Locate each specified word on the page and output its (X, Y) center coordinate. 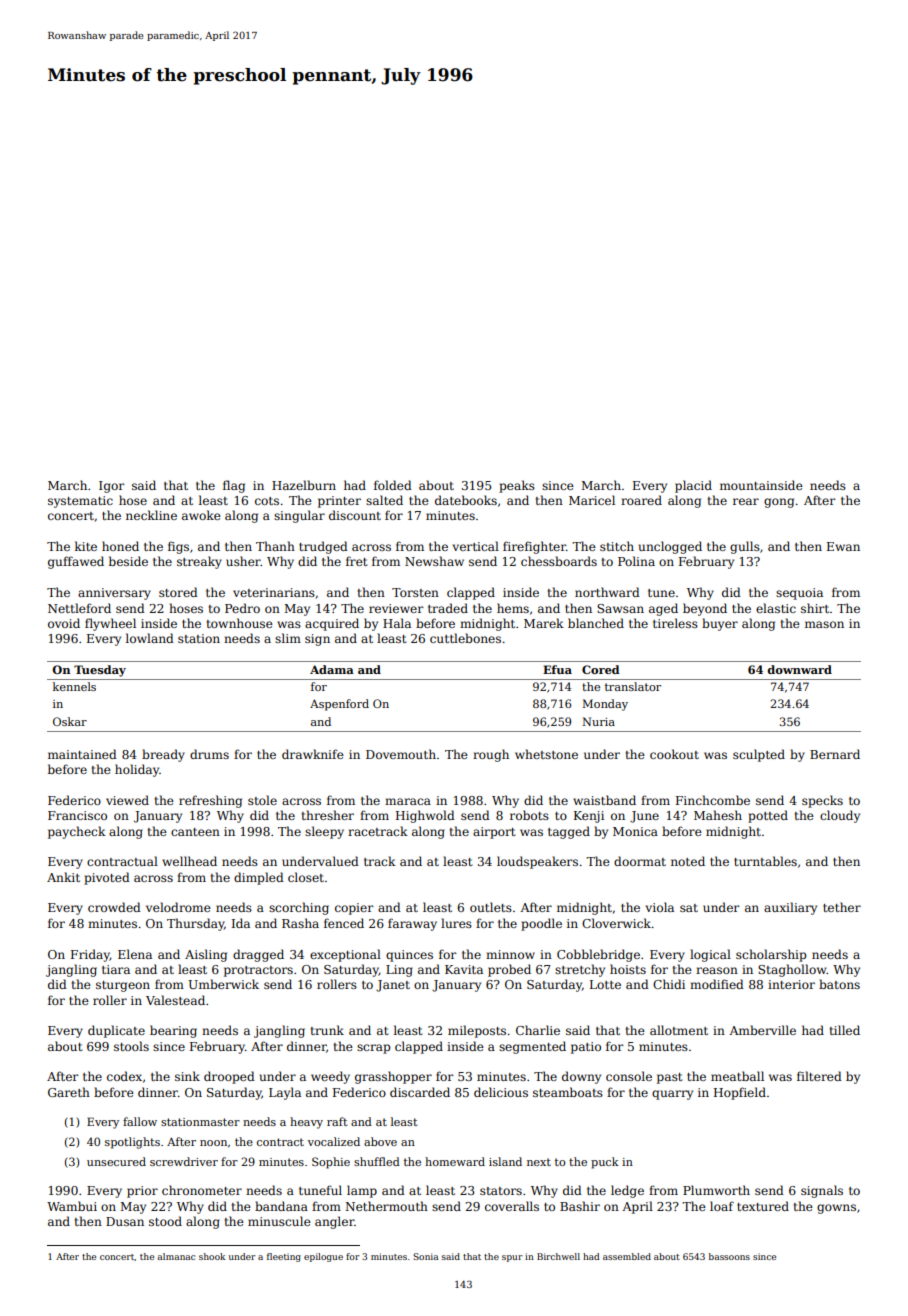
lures (456, 923)
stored (178, 592)
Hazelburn (304, 485)
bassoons (729, 1256)
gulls (745, 547)
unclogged (670, 547)
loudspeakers (537, 862)
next (539, 1162)
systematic (80, 502)
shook (212, 1256)
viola (659, 907)
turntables (765, 861)
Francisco (77, 815)
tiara (116, 969)
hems (513, 608)
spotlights (132, 1143)
